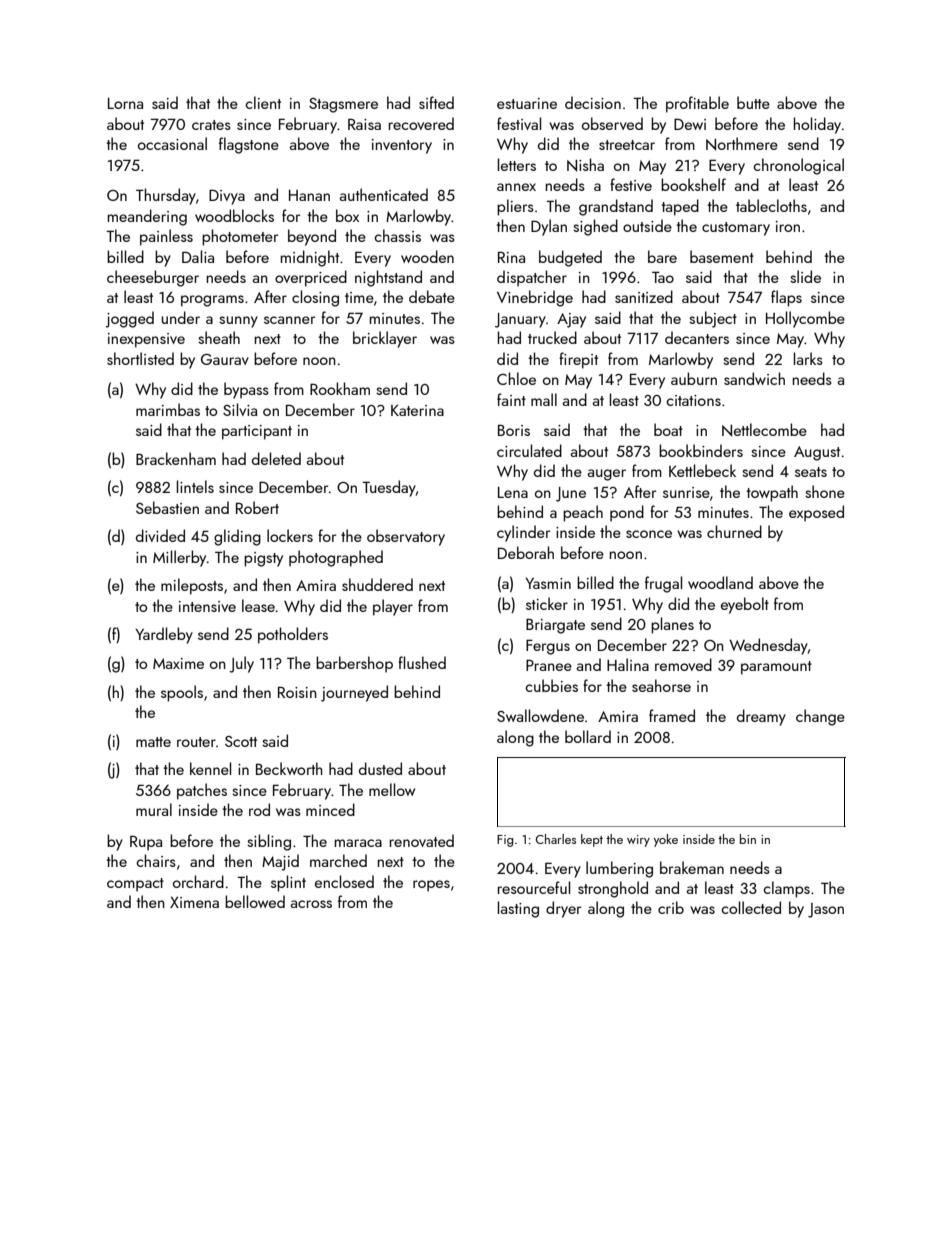  I want to click on photometer, so click(240, 237).
